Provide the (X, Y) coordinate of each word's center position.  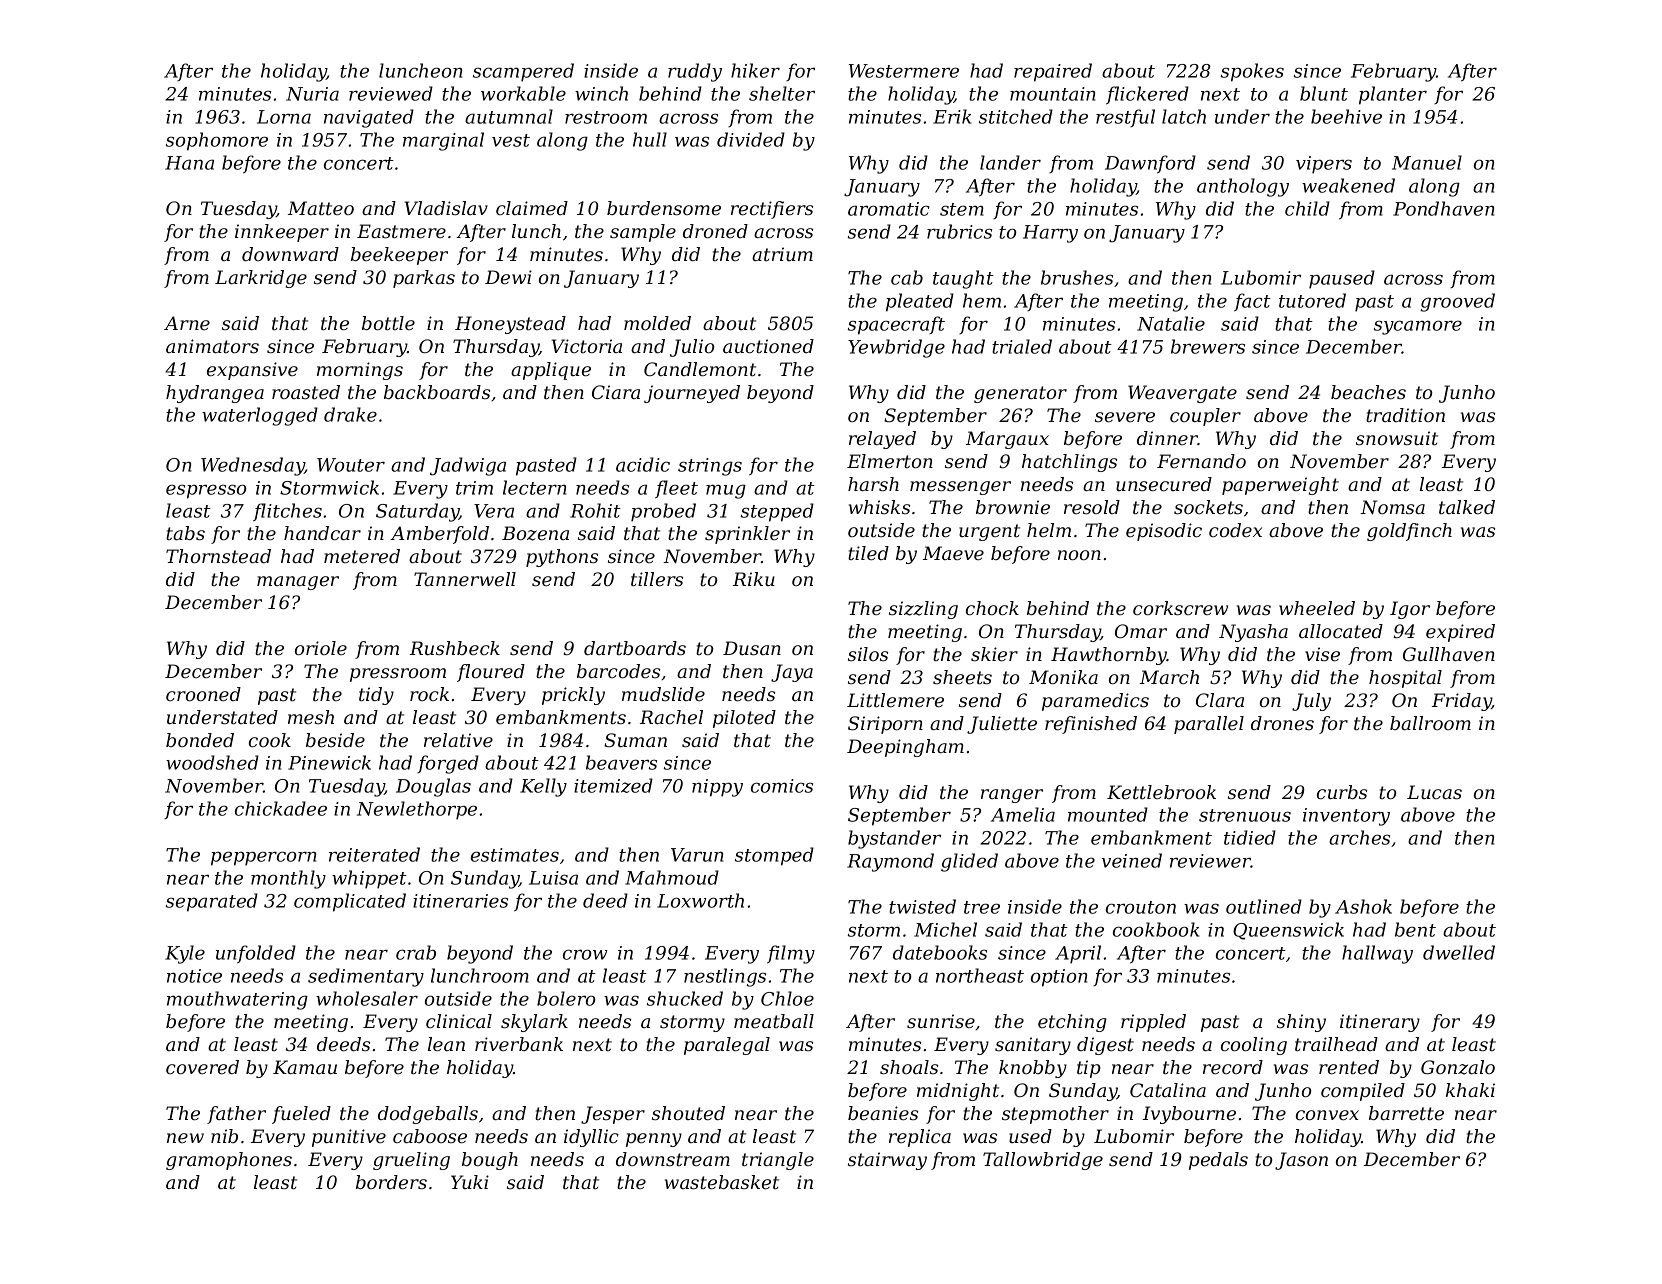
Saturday (417, 512)
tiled (868, 553)
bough (490, 1161)
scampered (523, 72)
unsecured (1164, 484)
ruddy (695, 72)
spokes (1252, 72)
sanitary (1033, 1046)
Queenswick (1288, 931)
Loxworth (700, 900)
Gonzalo (1458, 1067)
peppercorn (263, 858)
